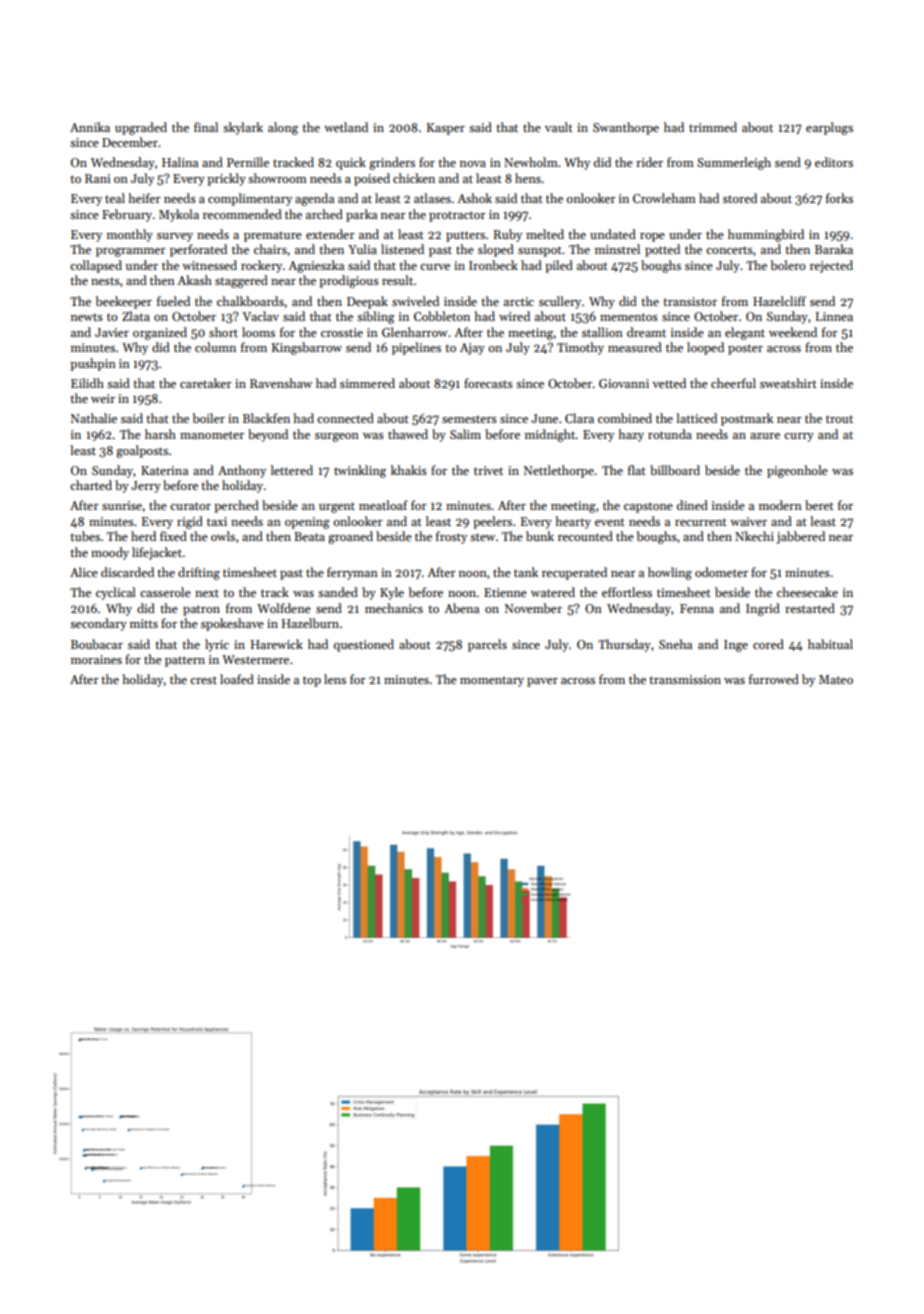 This screenshot has width=924, height=1314. What do you see at coordinates (774, 679) in the screenshot?
I see `furrowed` at bounding box center [774, 679].
